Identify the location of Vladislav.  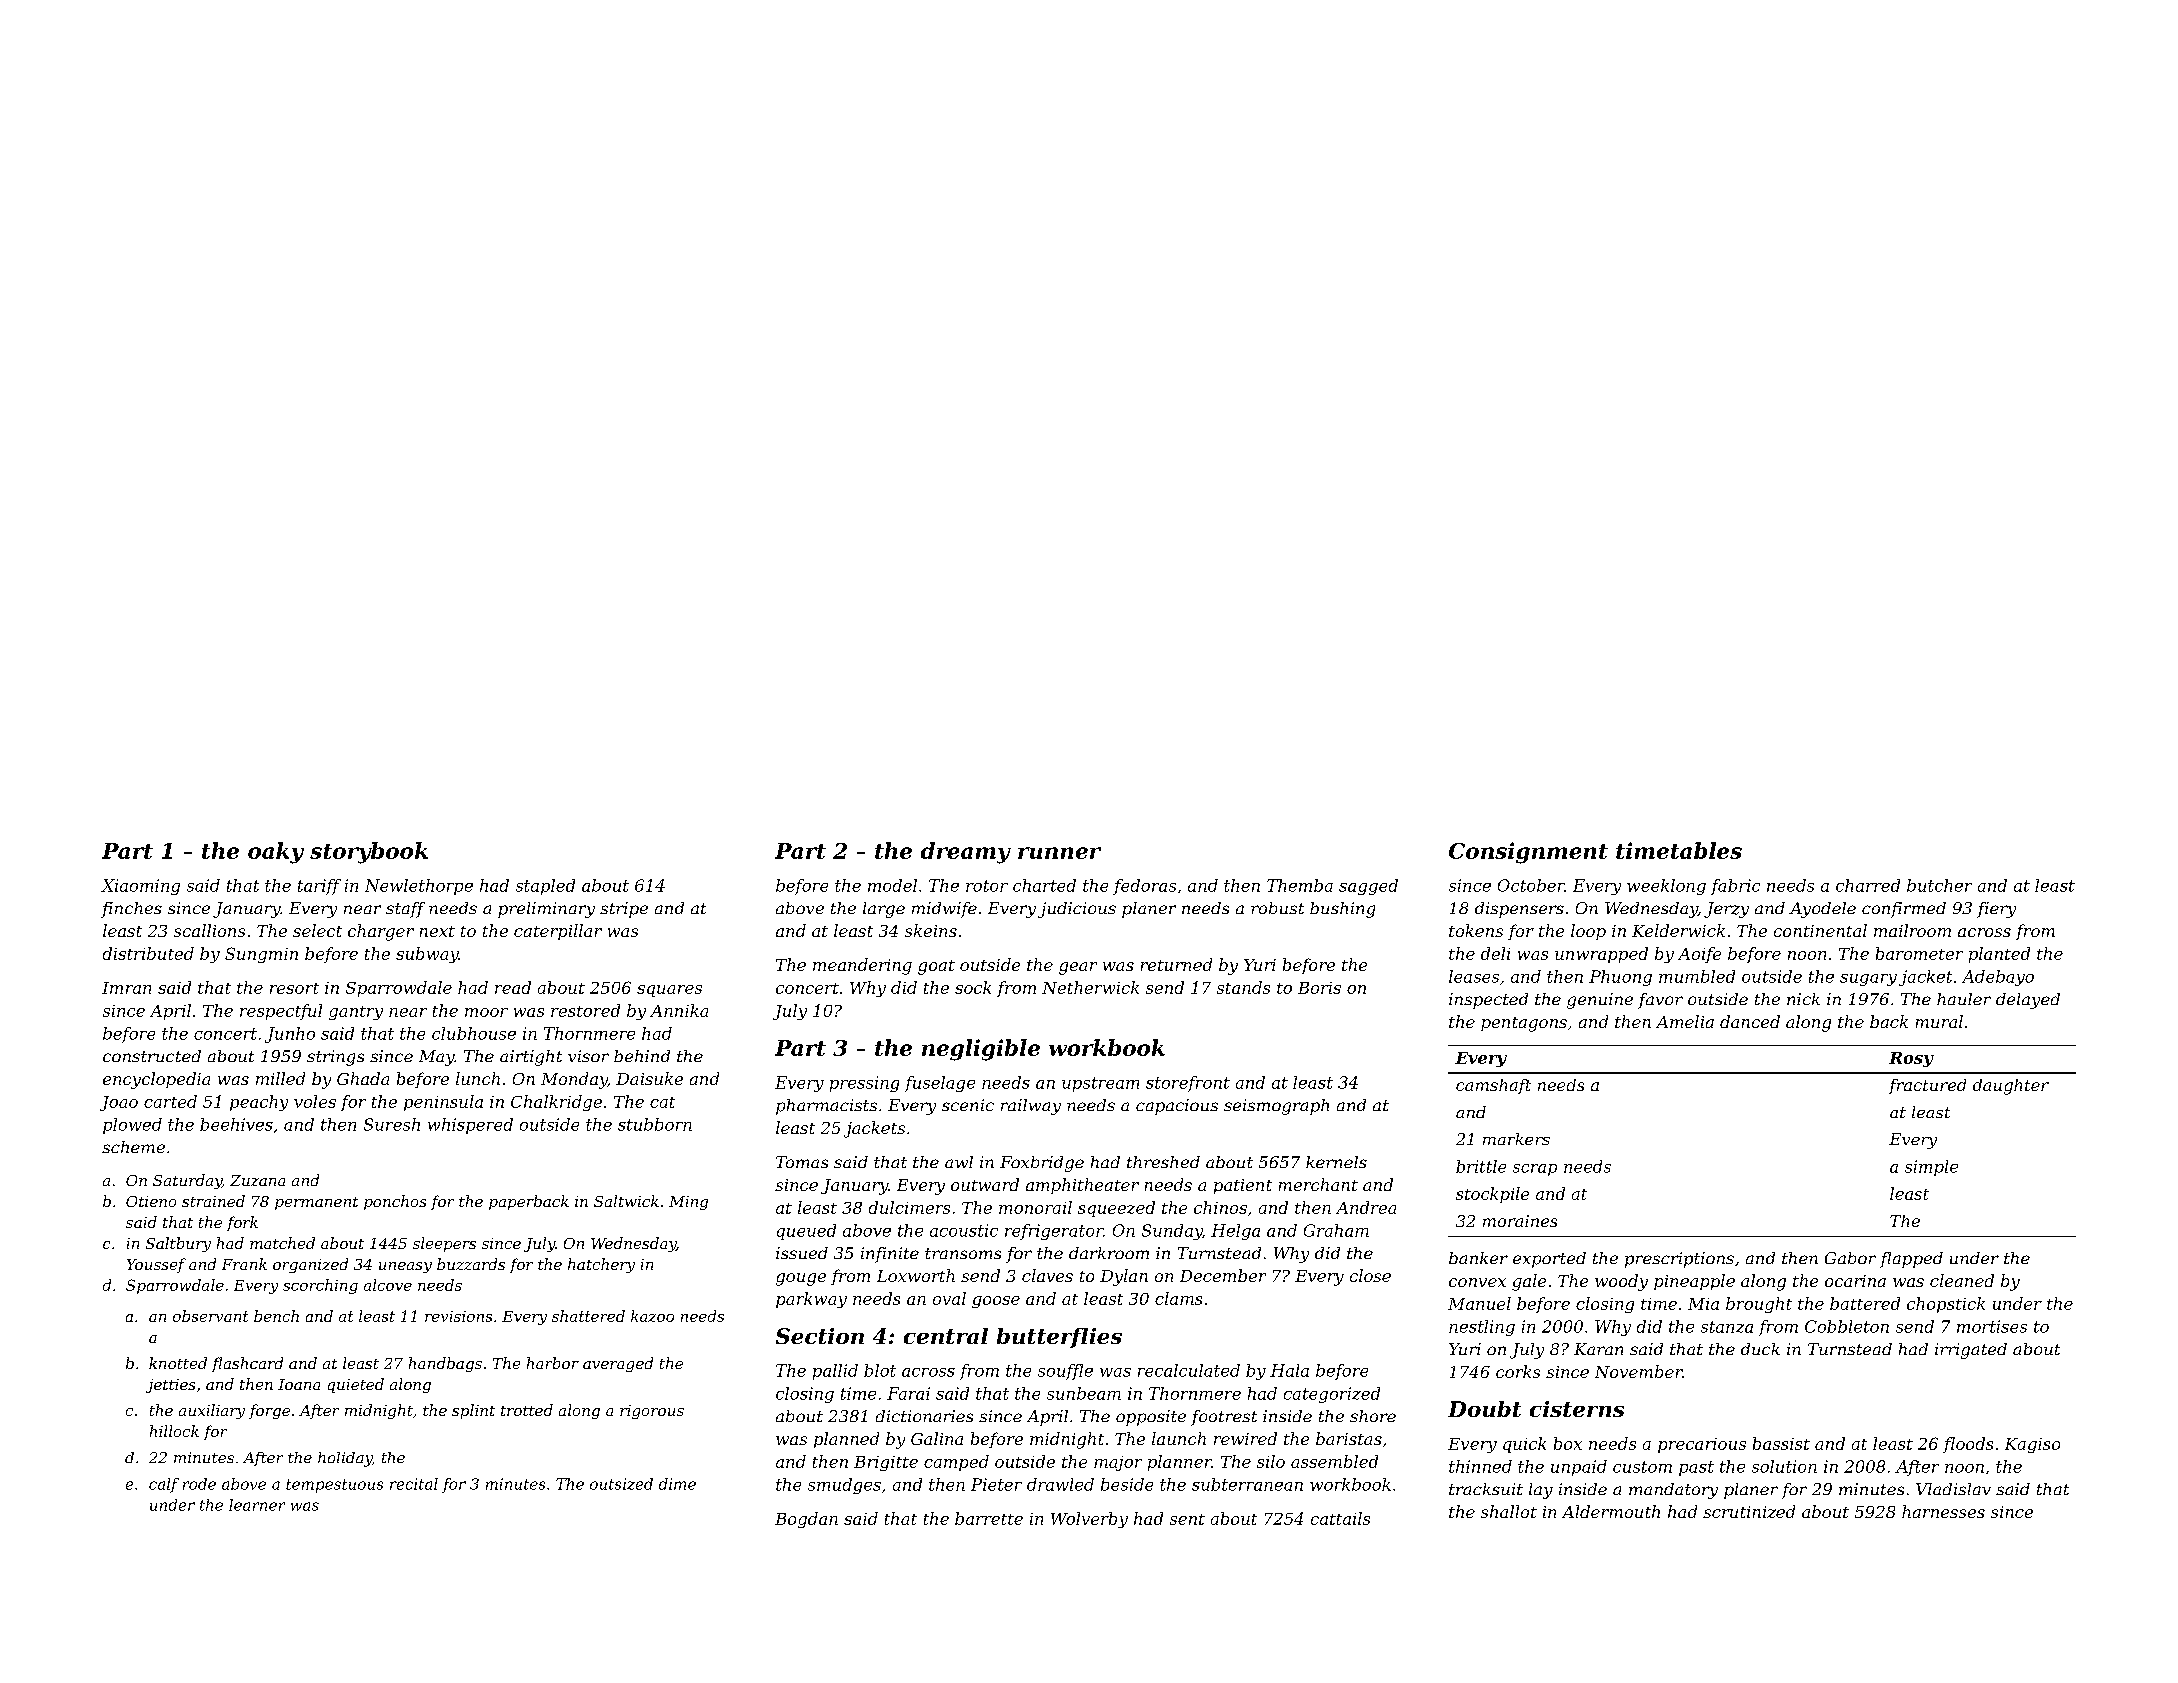
(1953, 1489).
